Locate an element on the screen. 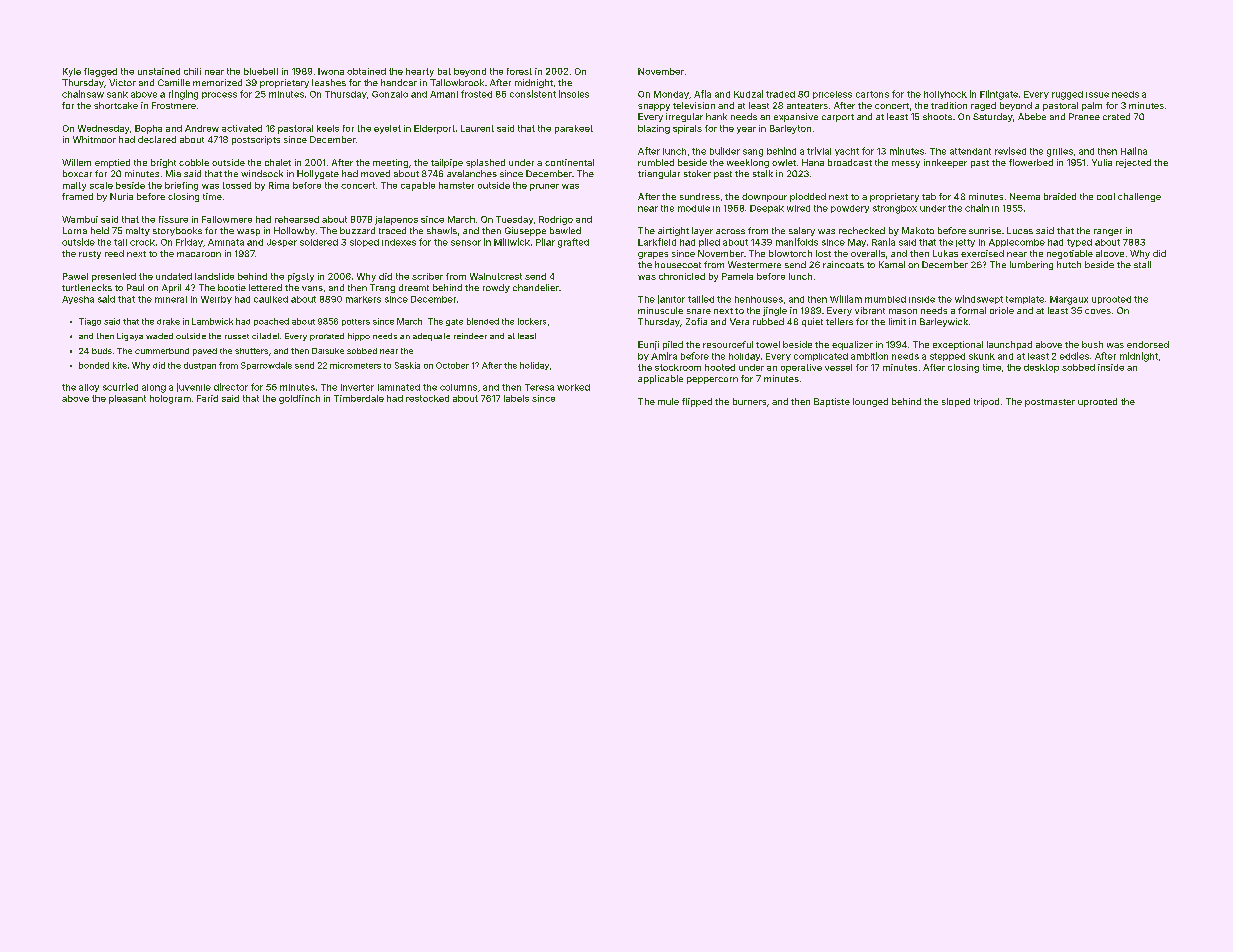 This screenshot has width=1233, height=952. mule is located at coordinates (668, 401).
